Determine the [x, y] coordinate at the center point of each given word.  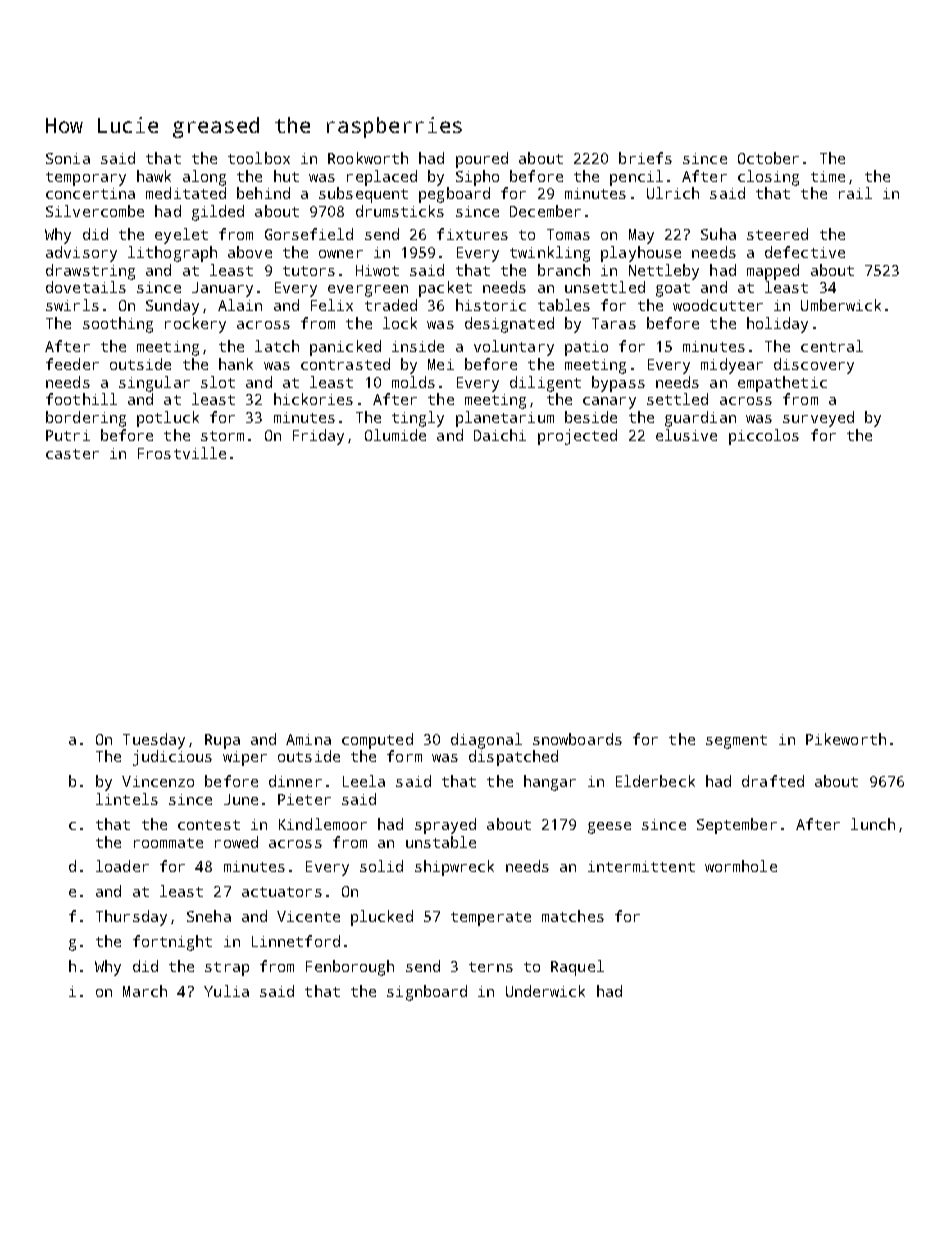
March [145, 991]
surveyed [818, 419]
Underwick [545, 991]
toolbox [259, 158]
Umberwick [841, 305]
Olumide [395, 435]
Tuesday [154, 741]
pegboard [454, 195]
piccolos [764, 437]
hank [236, 364]
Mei [441, 364]
